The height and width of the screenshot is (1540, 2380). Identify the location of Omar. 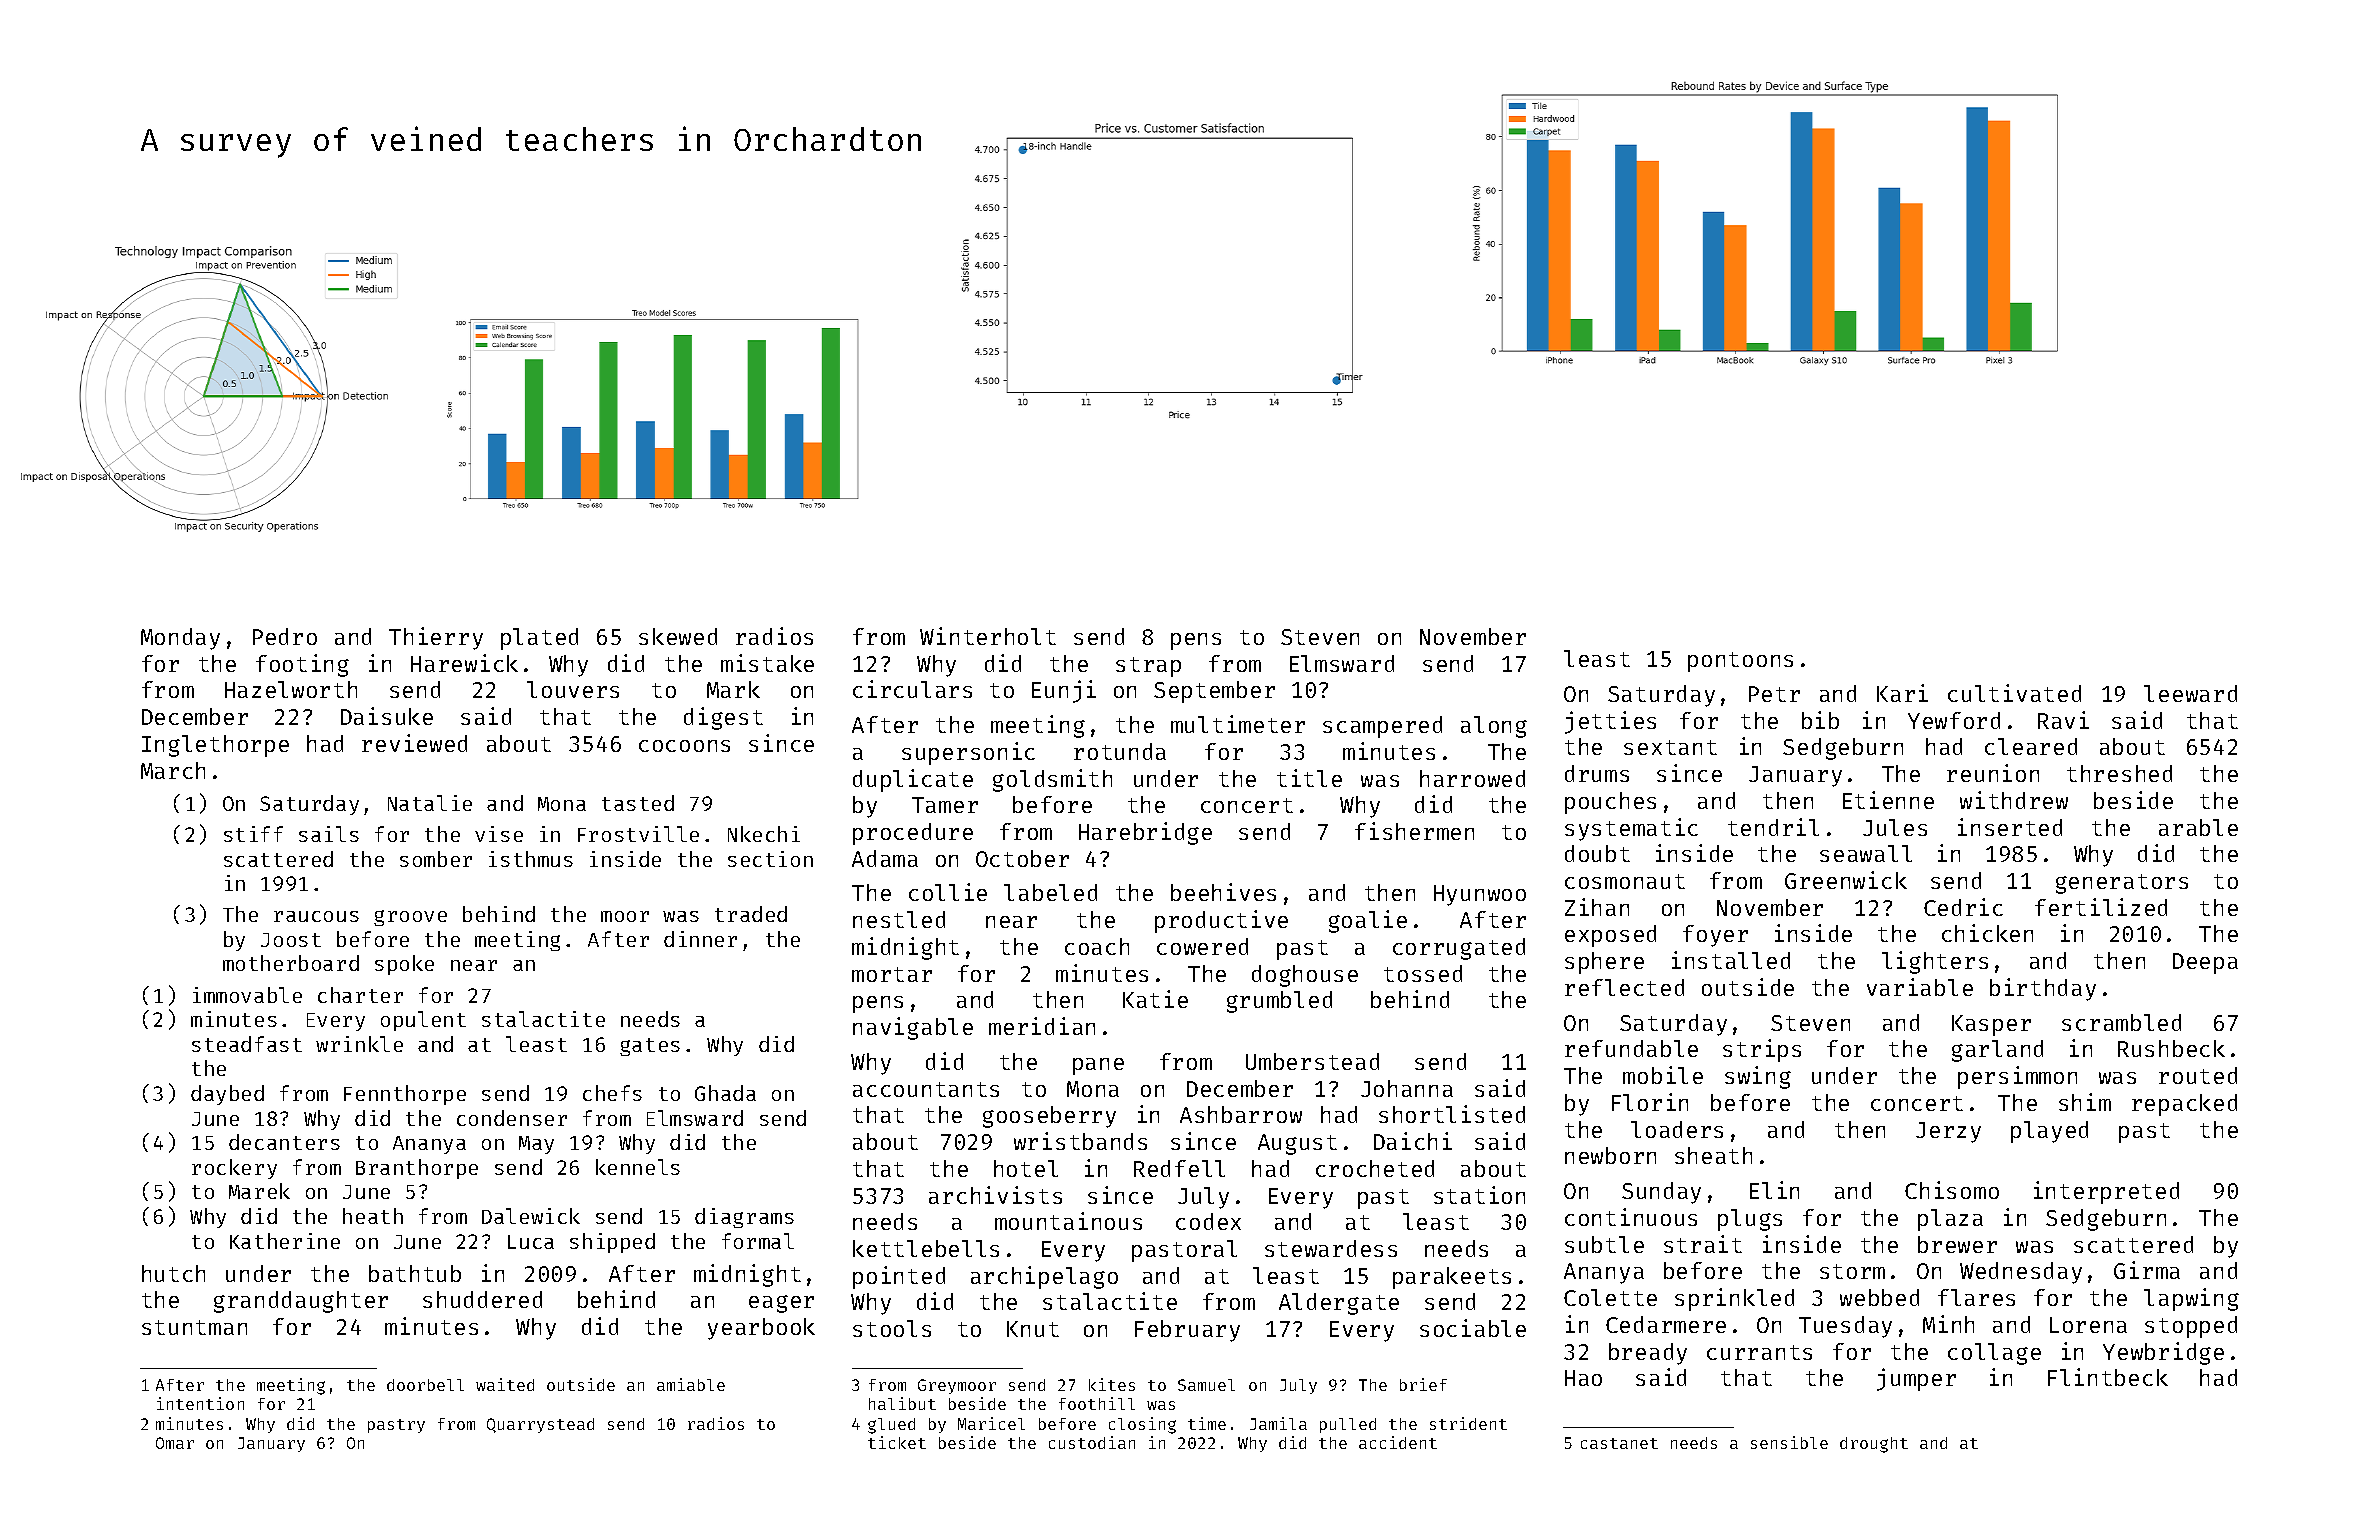
(175, 1443).
